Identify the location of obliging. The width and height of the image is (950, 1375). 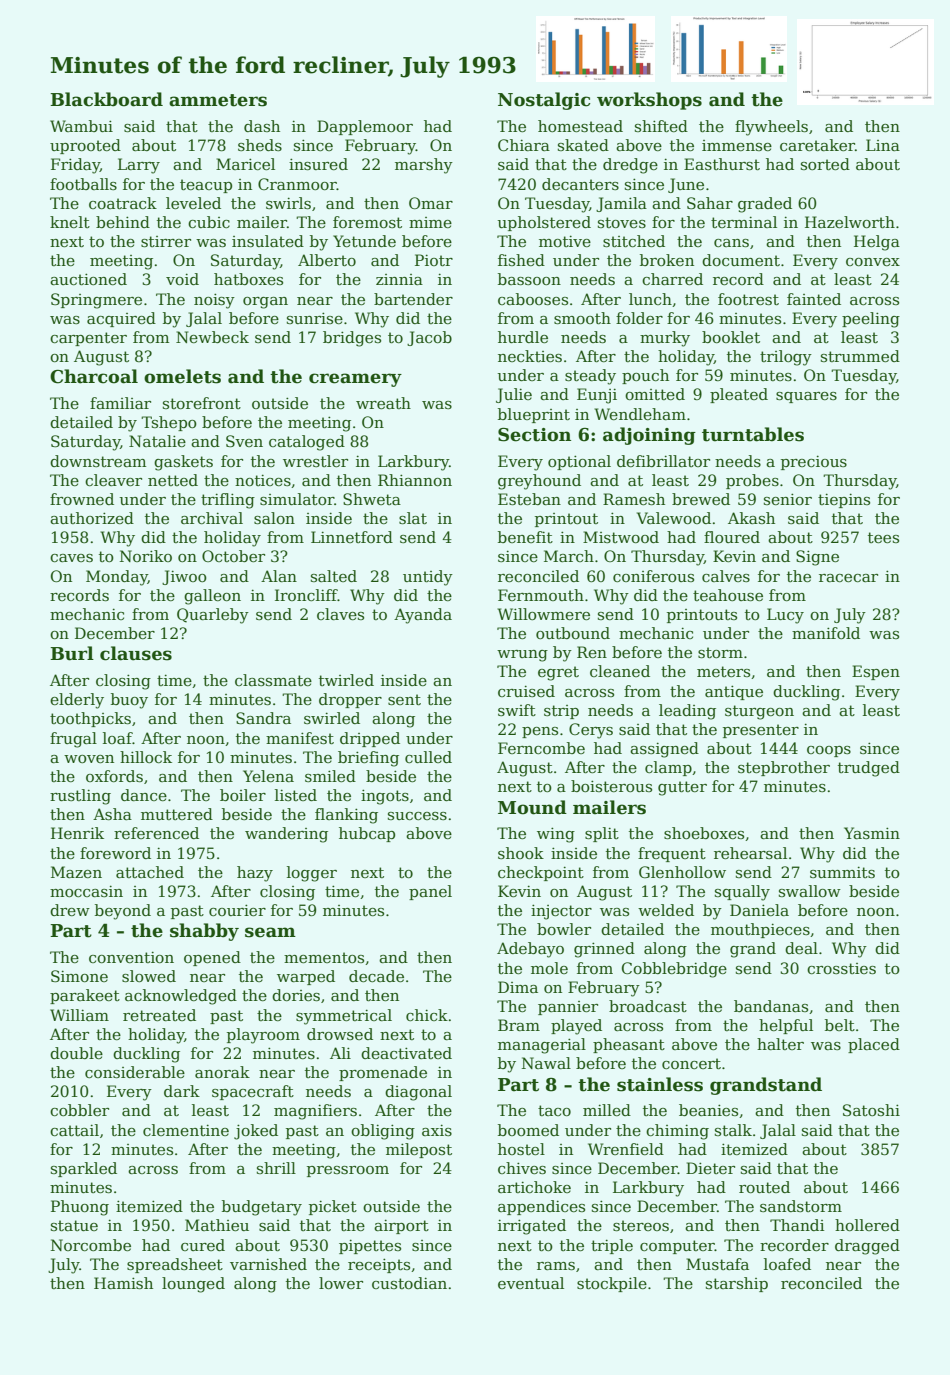
(383, 1132).
